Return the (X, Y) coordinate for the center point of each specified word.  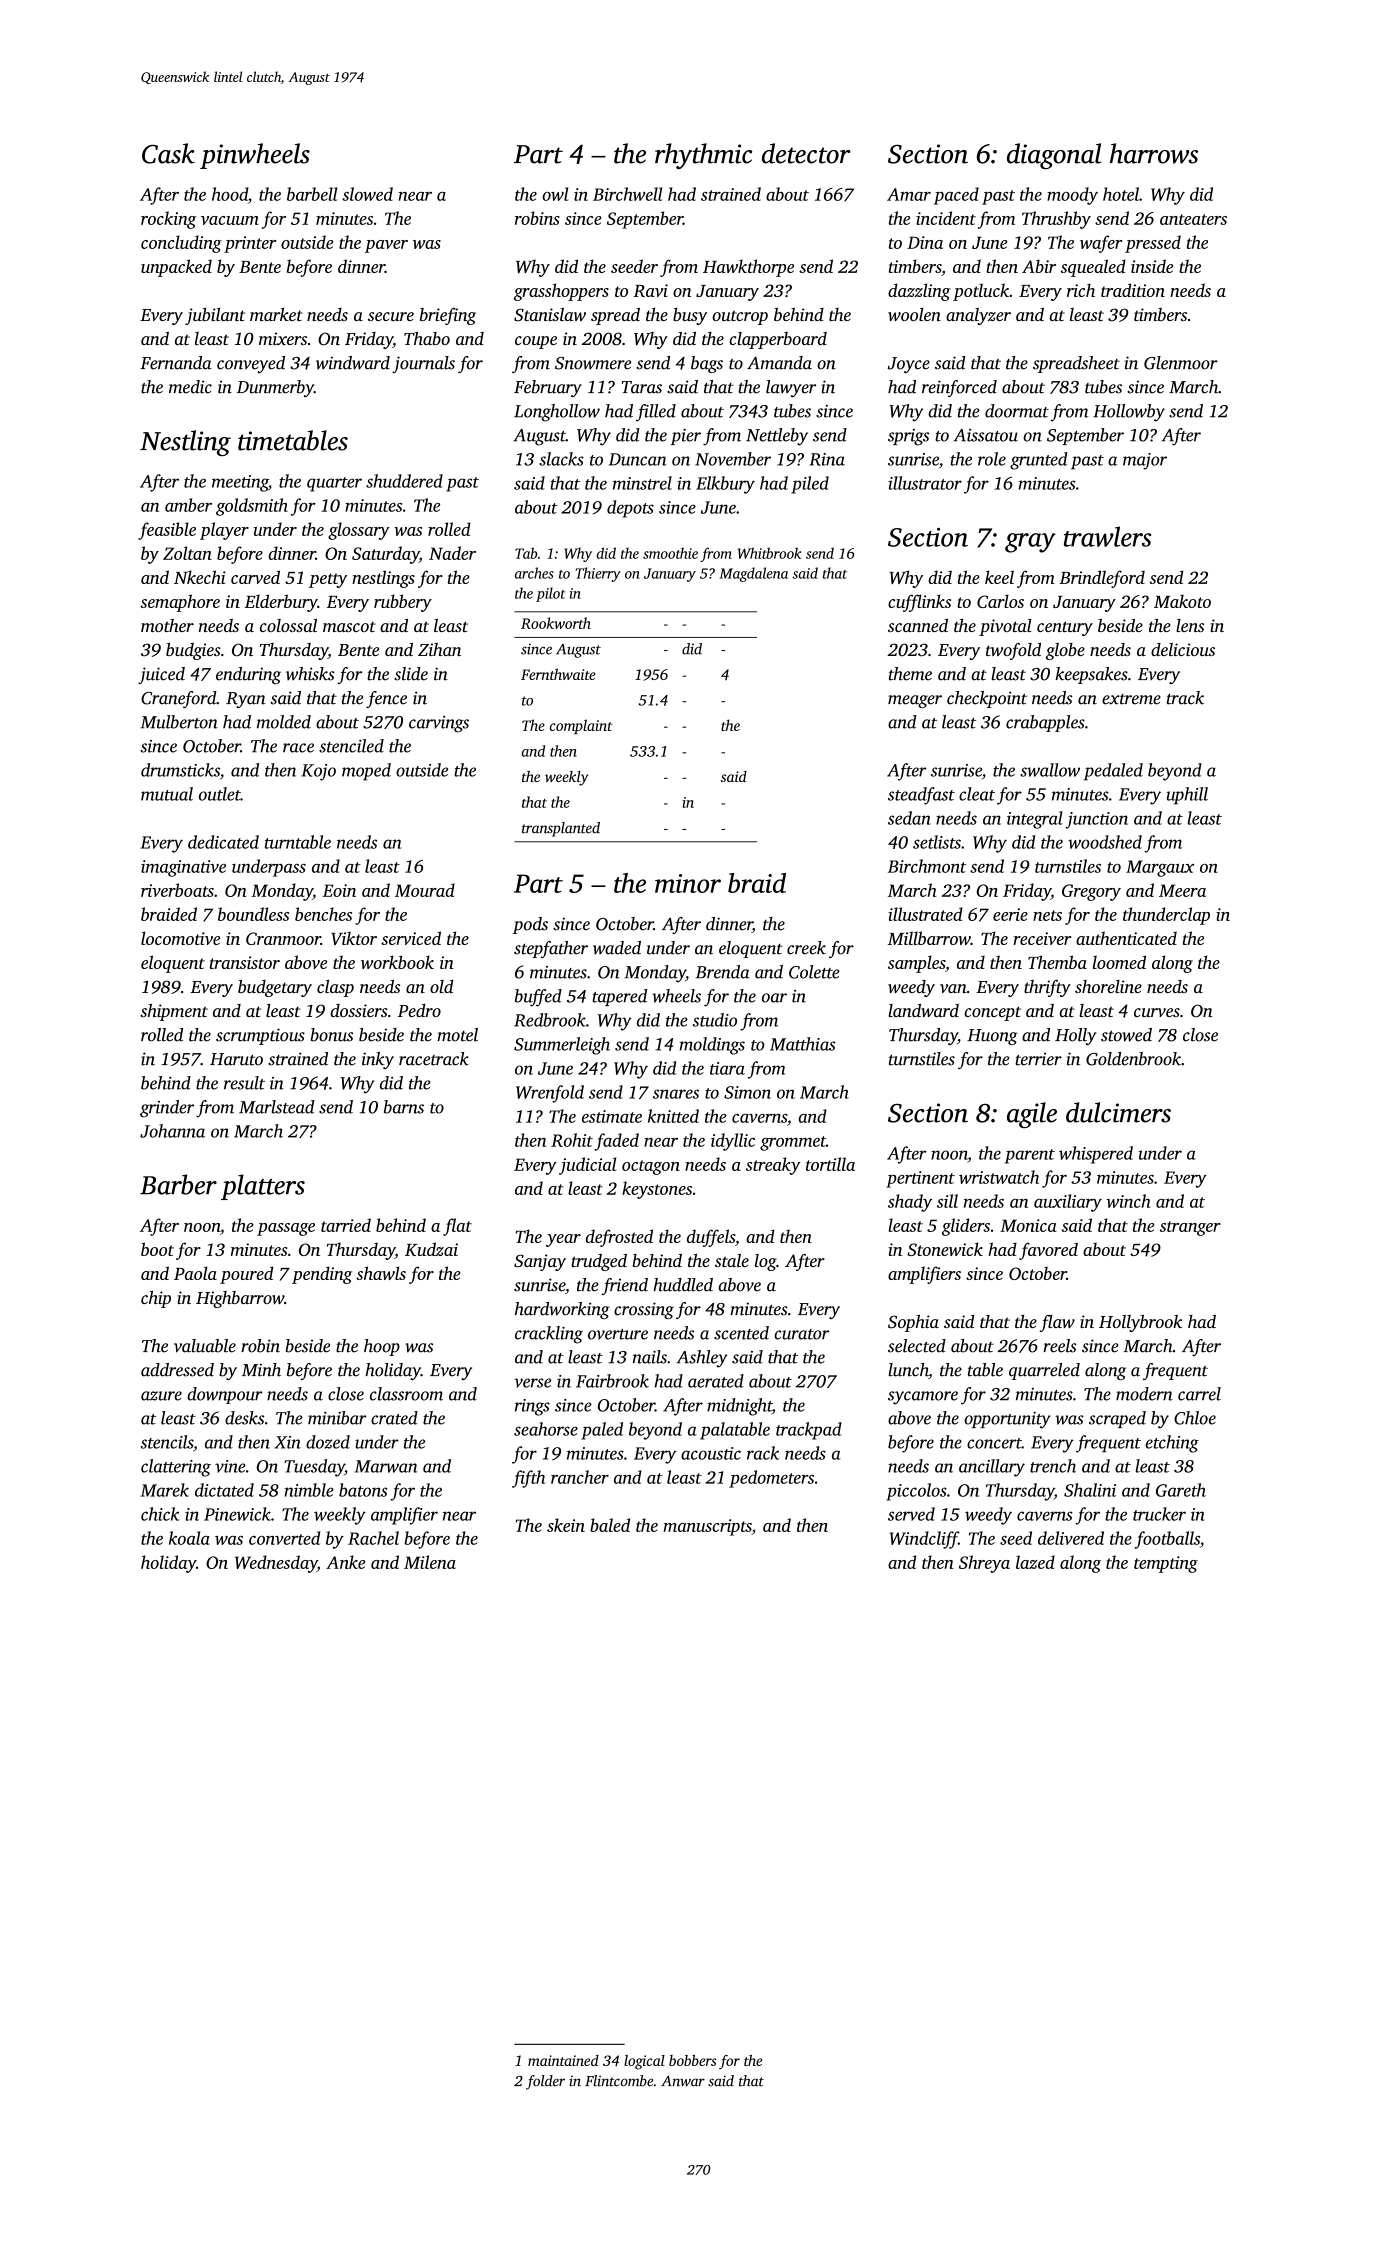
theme (910, 674)
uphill (1187, 796)
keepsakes (1091, 675)
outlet (220, 794)
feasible (167, 531)
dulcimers (1118, 1112)
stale (732, 1260)
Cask (168, 153)
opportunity (1007, 1420)
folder (545, 2082)
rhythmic (703, 156)
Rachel (373, 1538)
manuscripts (707, 1527)
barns (404, 1107)
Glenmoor (1181, 363)
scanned (918, 625)
